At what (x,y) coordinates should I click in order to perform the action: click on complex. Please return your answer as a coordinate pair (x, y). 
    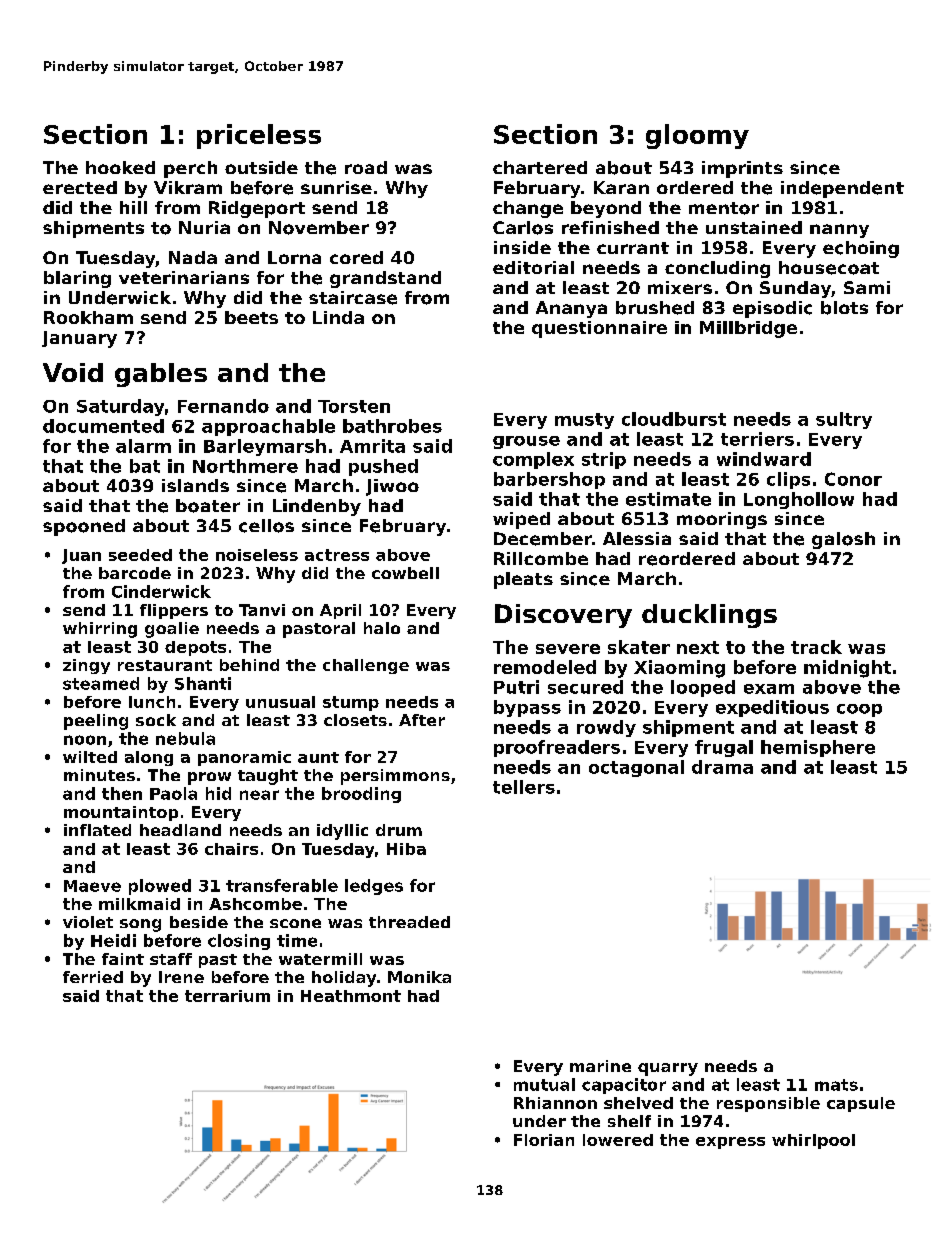
    Looking at the image, I should click on (533, 460).
